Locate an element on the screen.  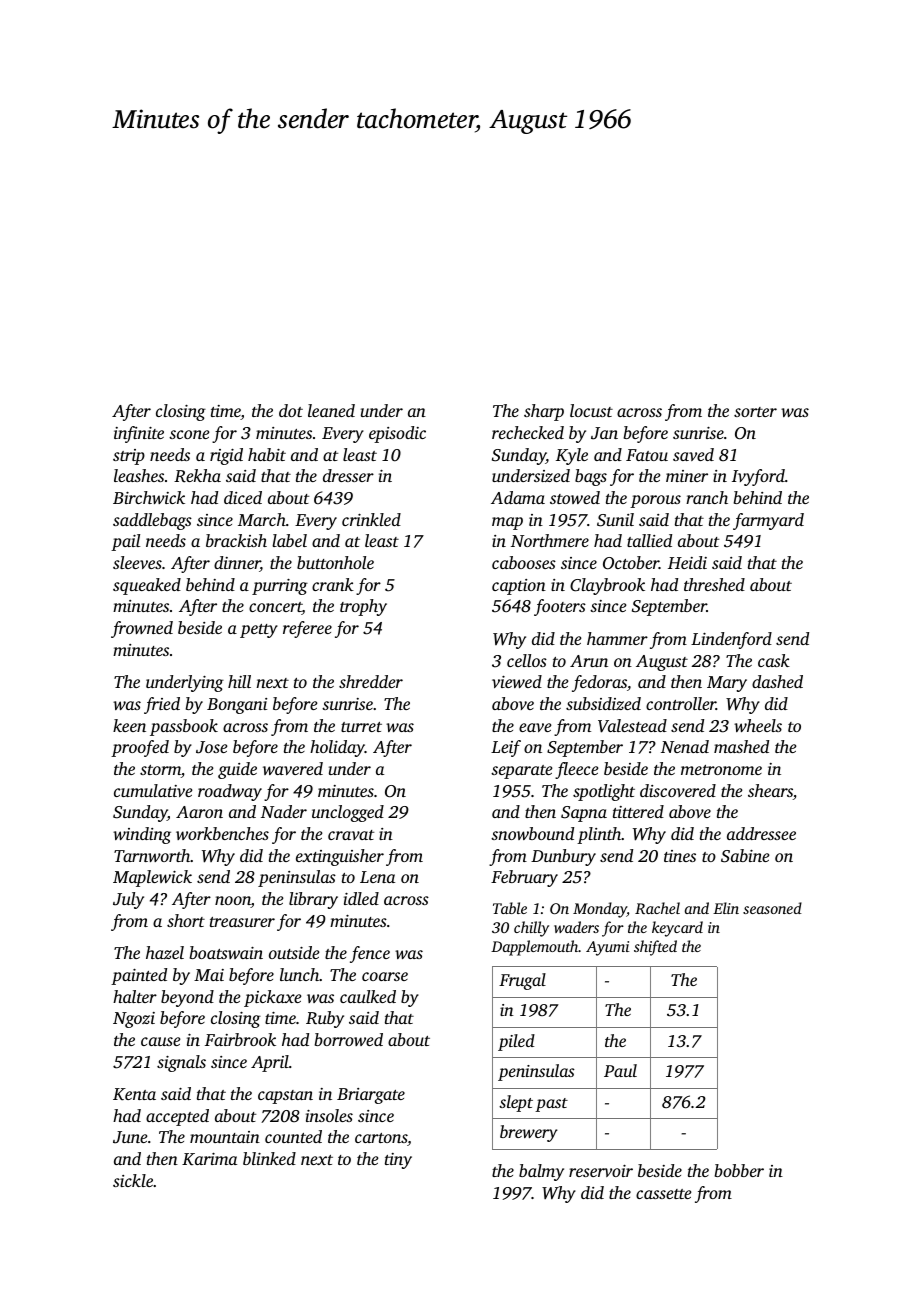
sorter is located at coordinates (755, 412).
